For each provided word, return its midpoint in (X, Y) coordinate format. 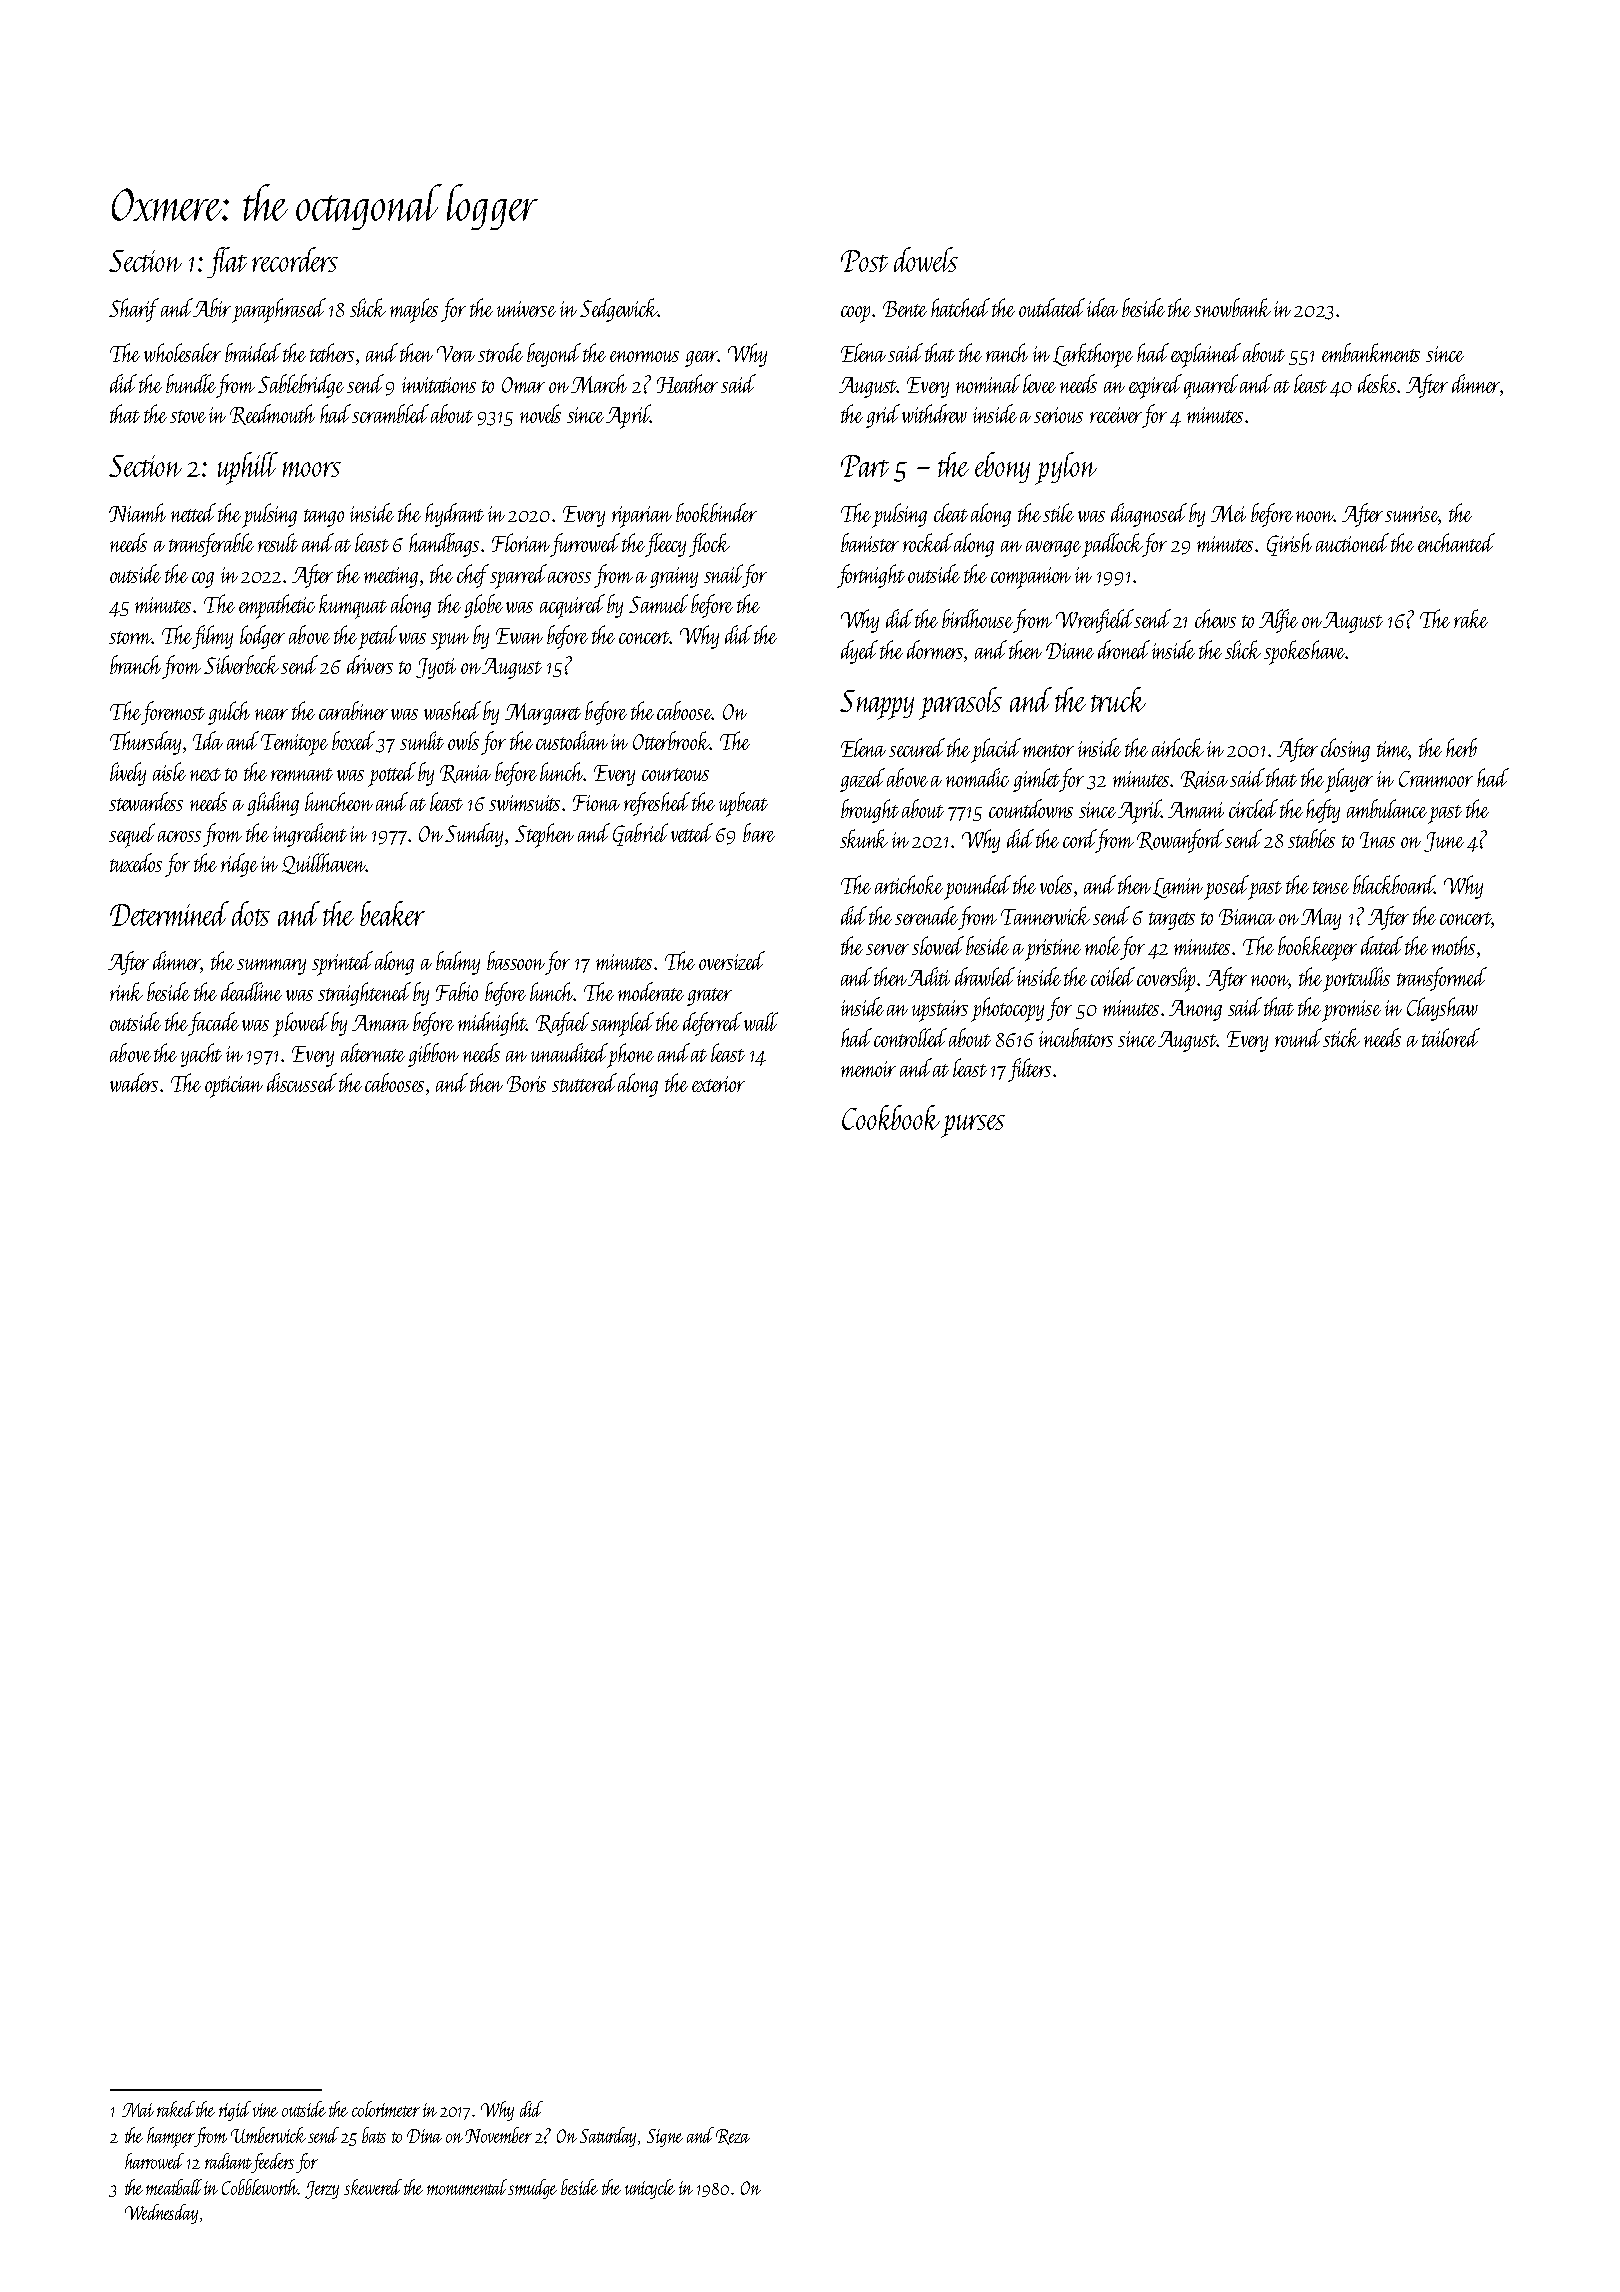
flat (227, 262)
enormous (644, 356)
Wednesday (161, 2214)
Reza (733, 2137)
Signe (665, 2138)
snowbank (1232, 307)
